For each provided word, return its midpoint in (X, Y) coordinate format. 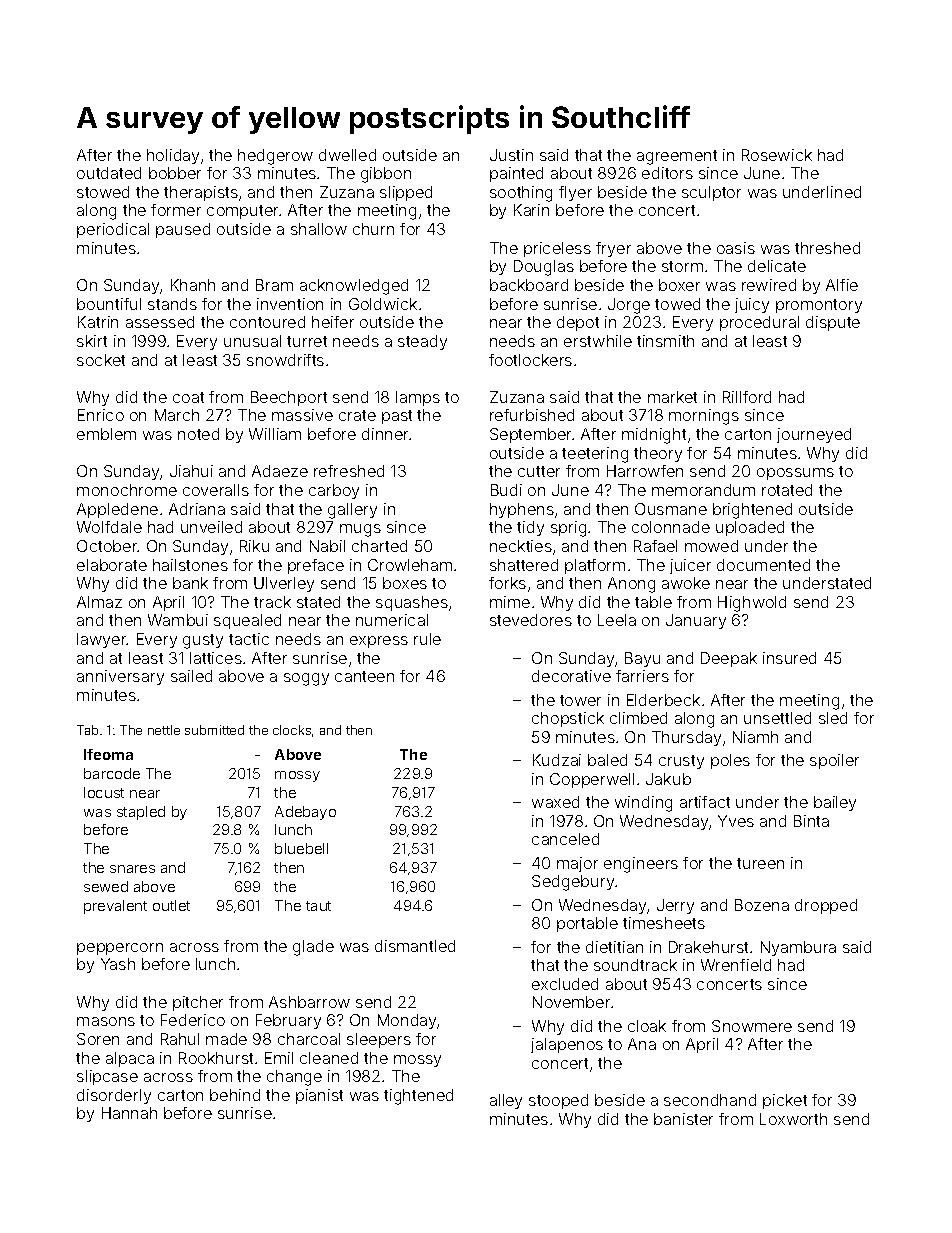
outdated (109, 173)
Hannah (129, 1113)
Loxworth (793, 1119)
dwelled (347, 155)
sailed (191, 676)
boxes (405, 583)
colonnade (671, 527)
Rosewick (777, 155)
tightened (418, 1097)
